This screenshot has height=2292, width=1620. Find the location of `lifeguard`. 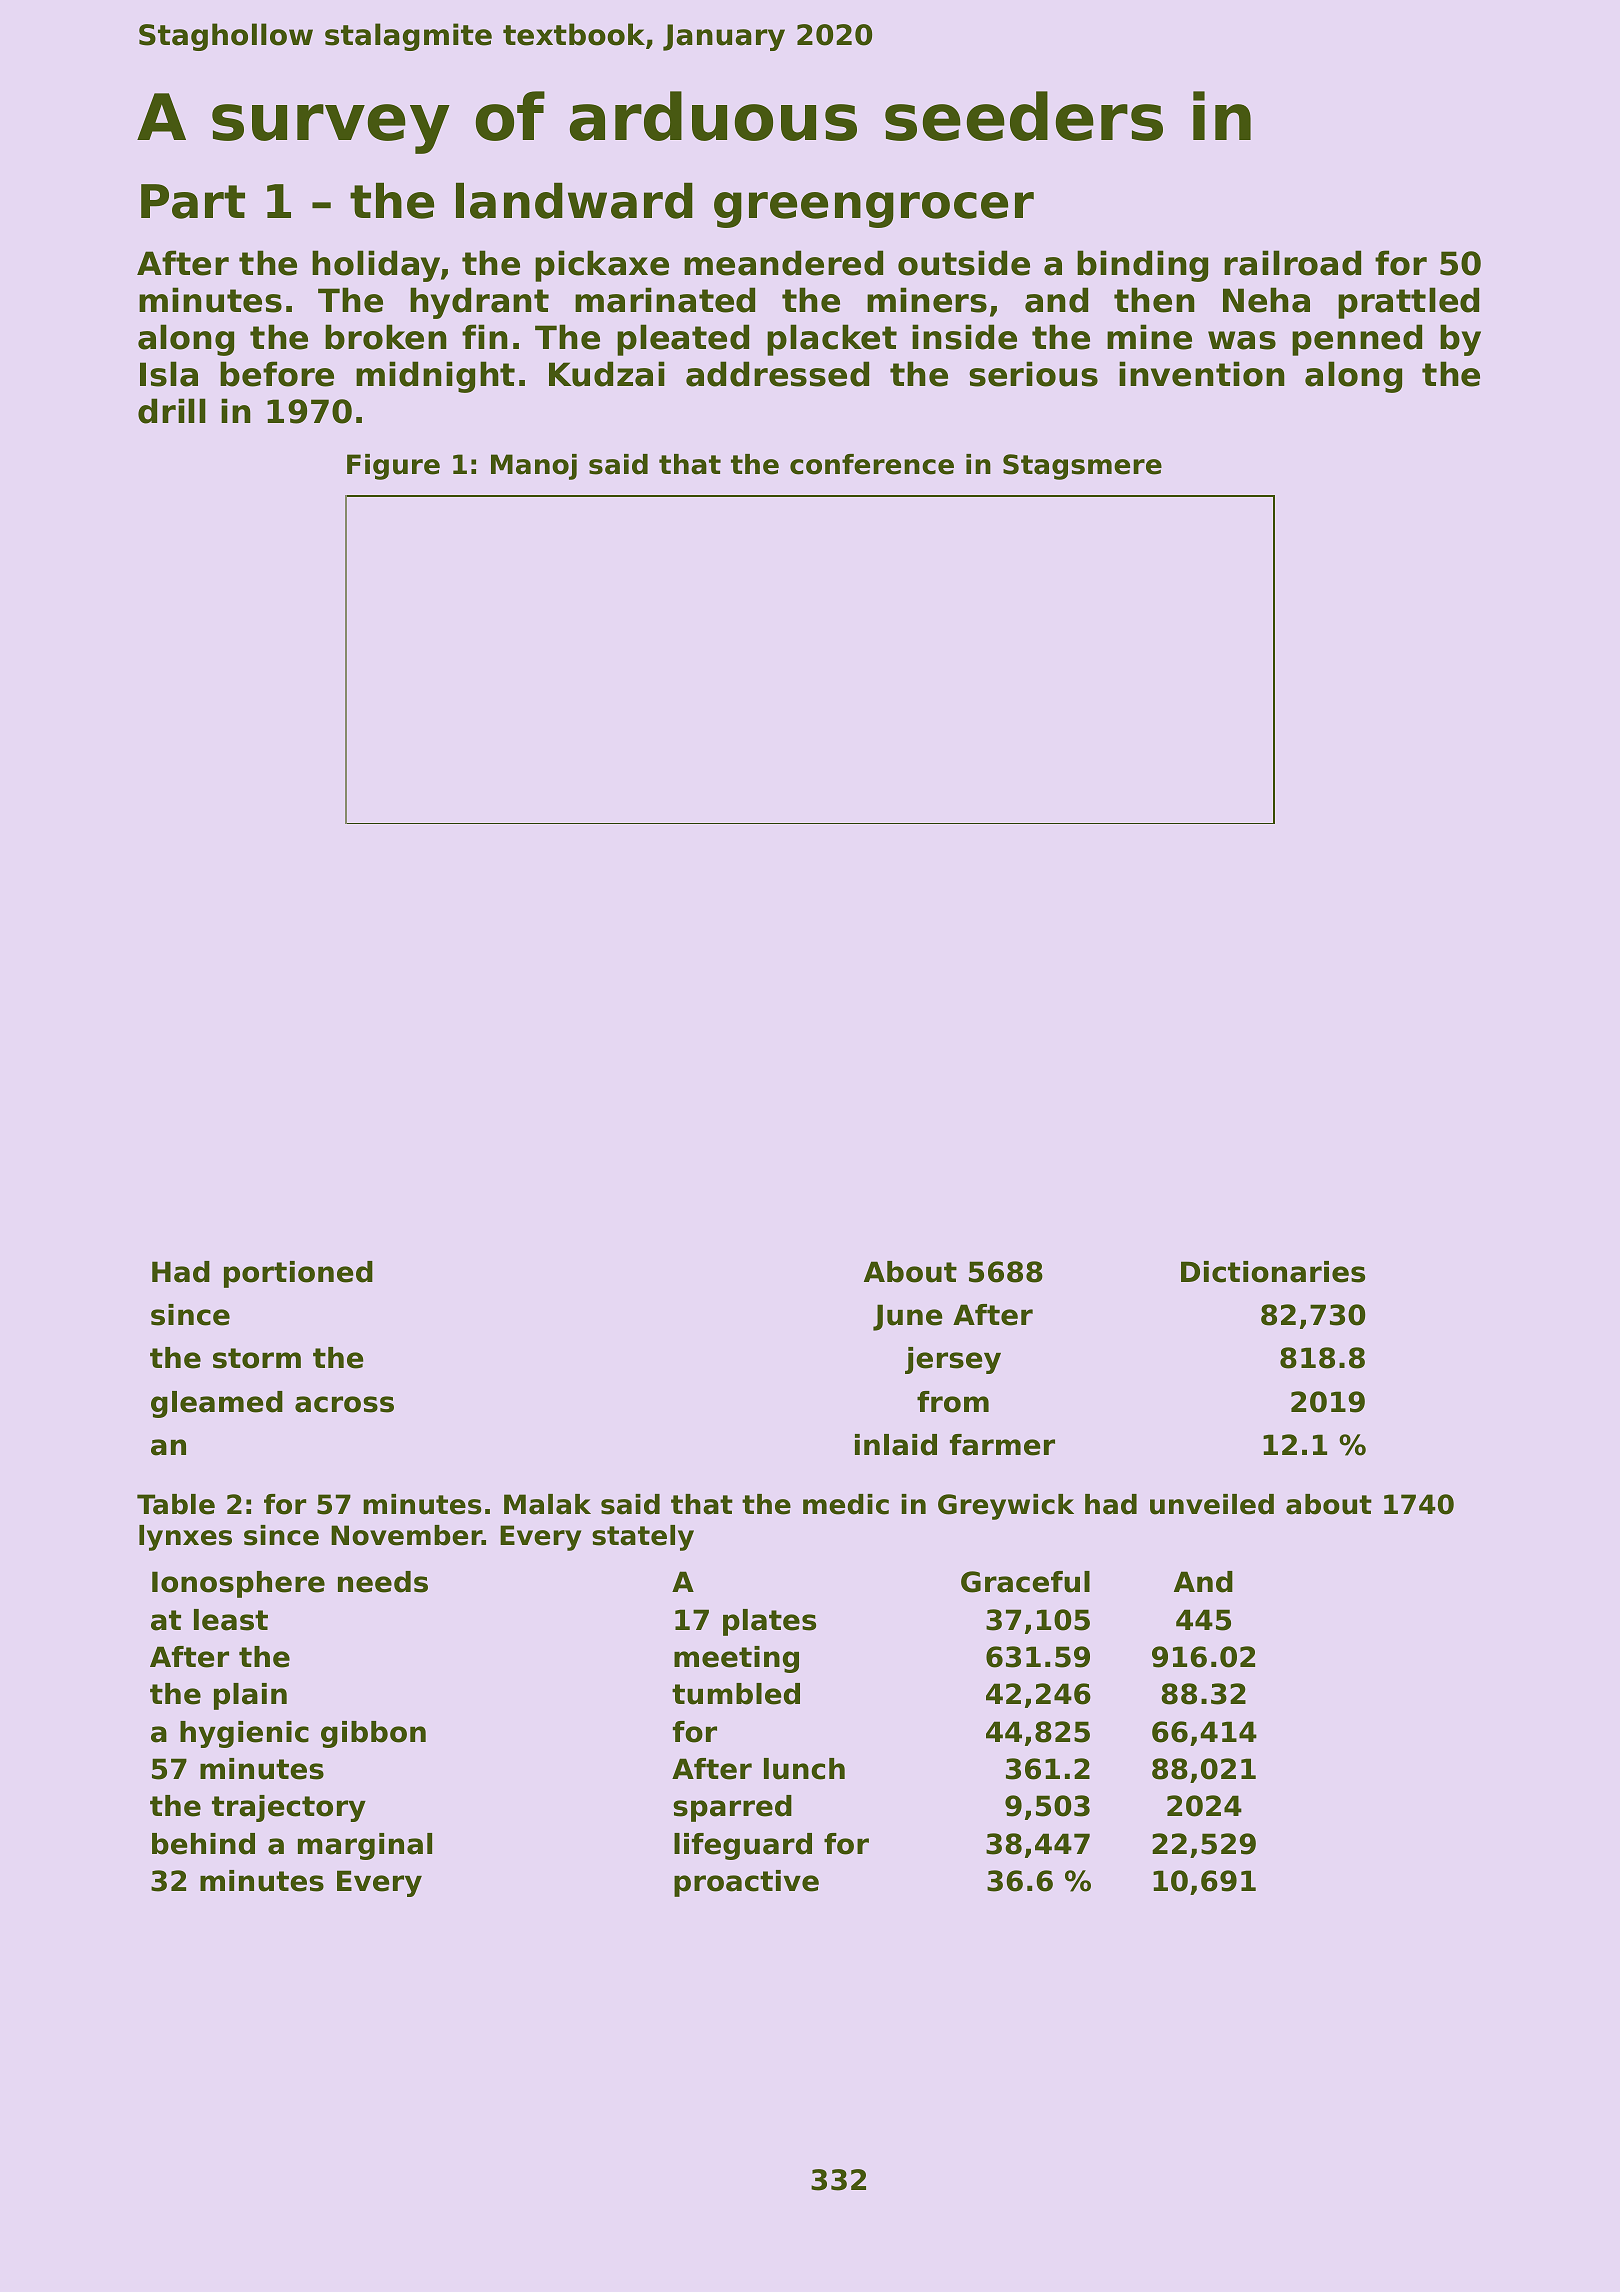

lifeguard is located at coordinates (743, 1846).
